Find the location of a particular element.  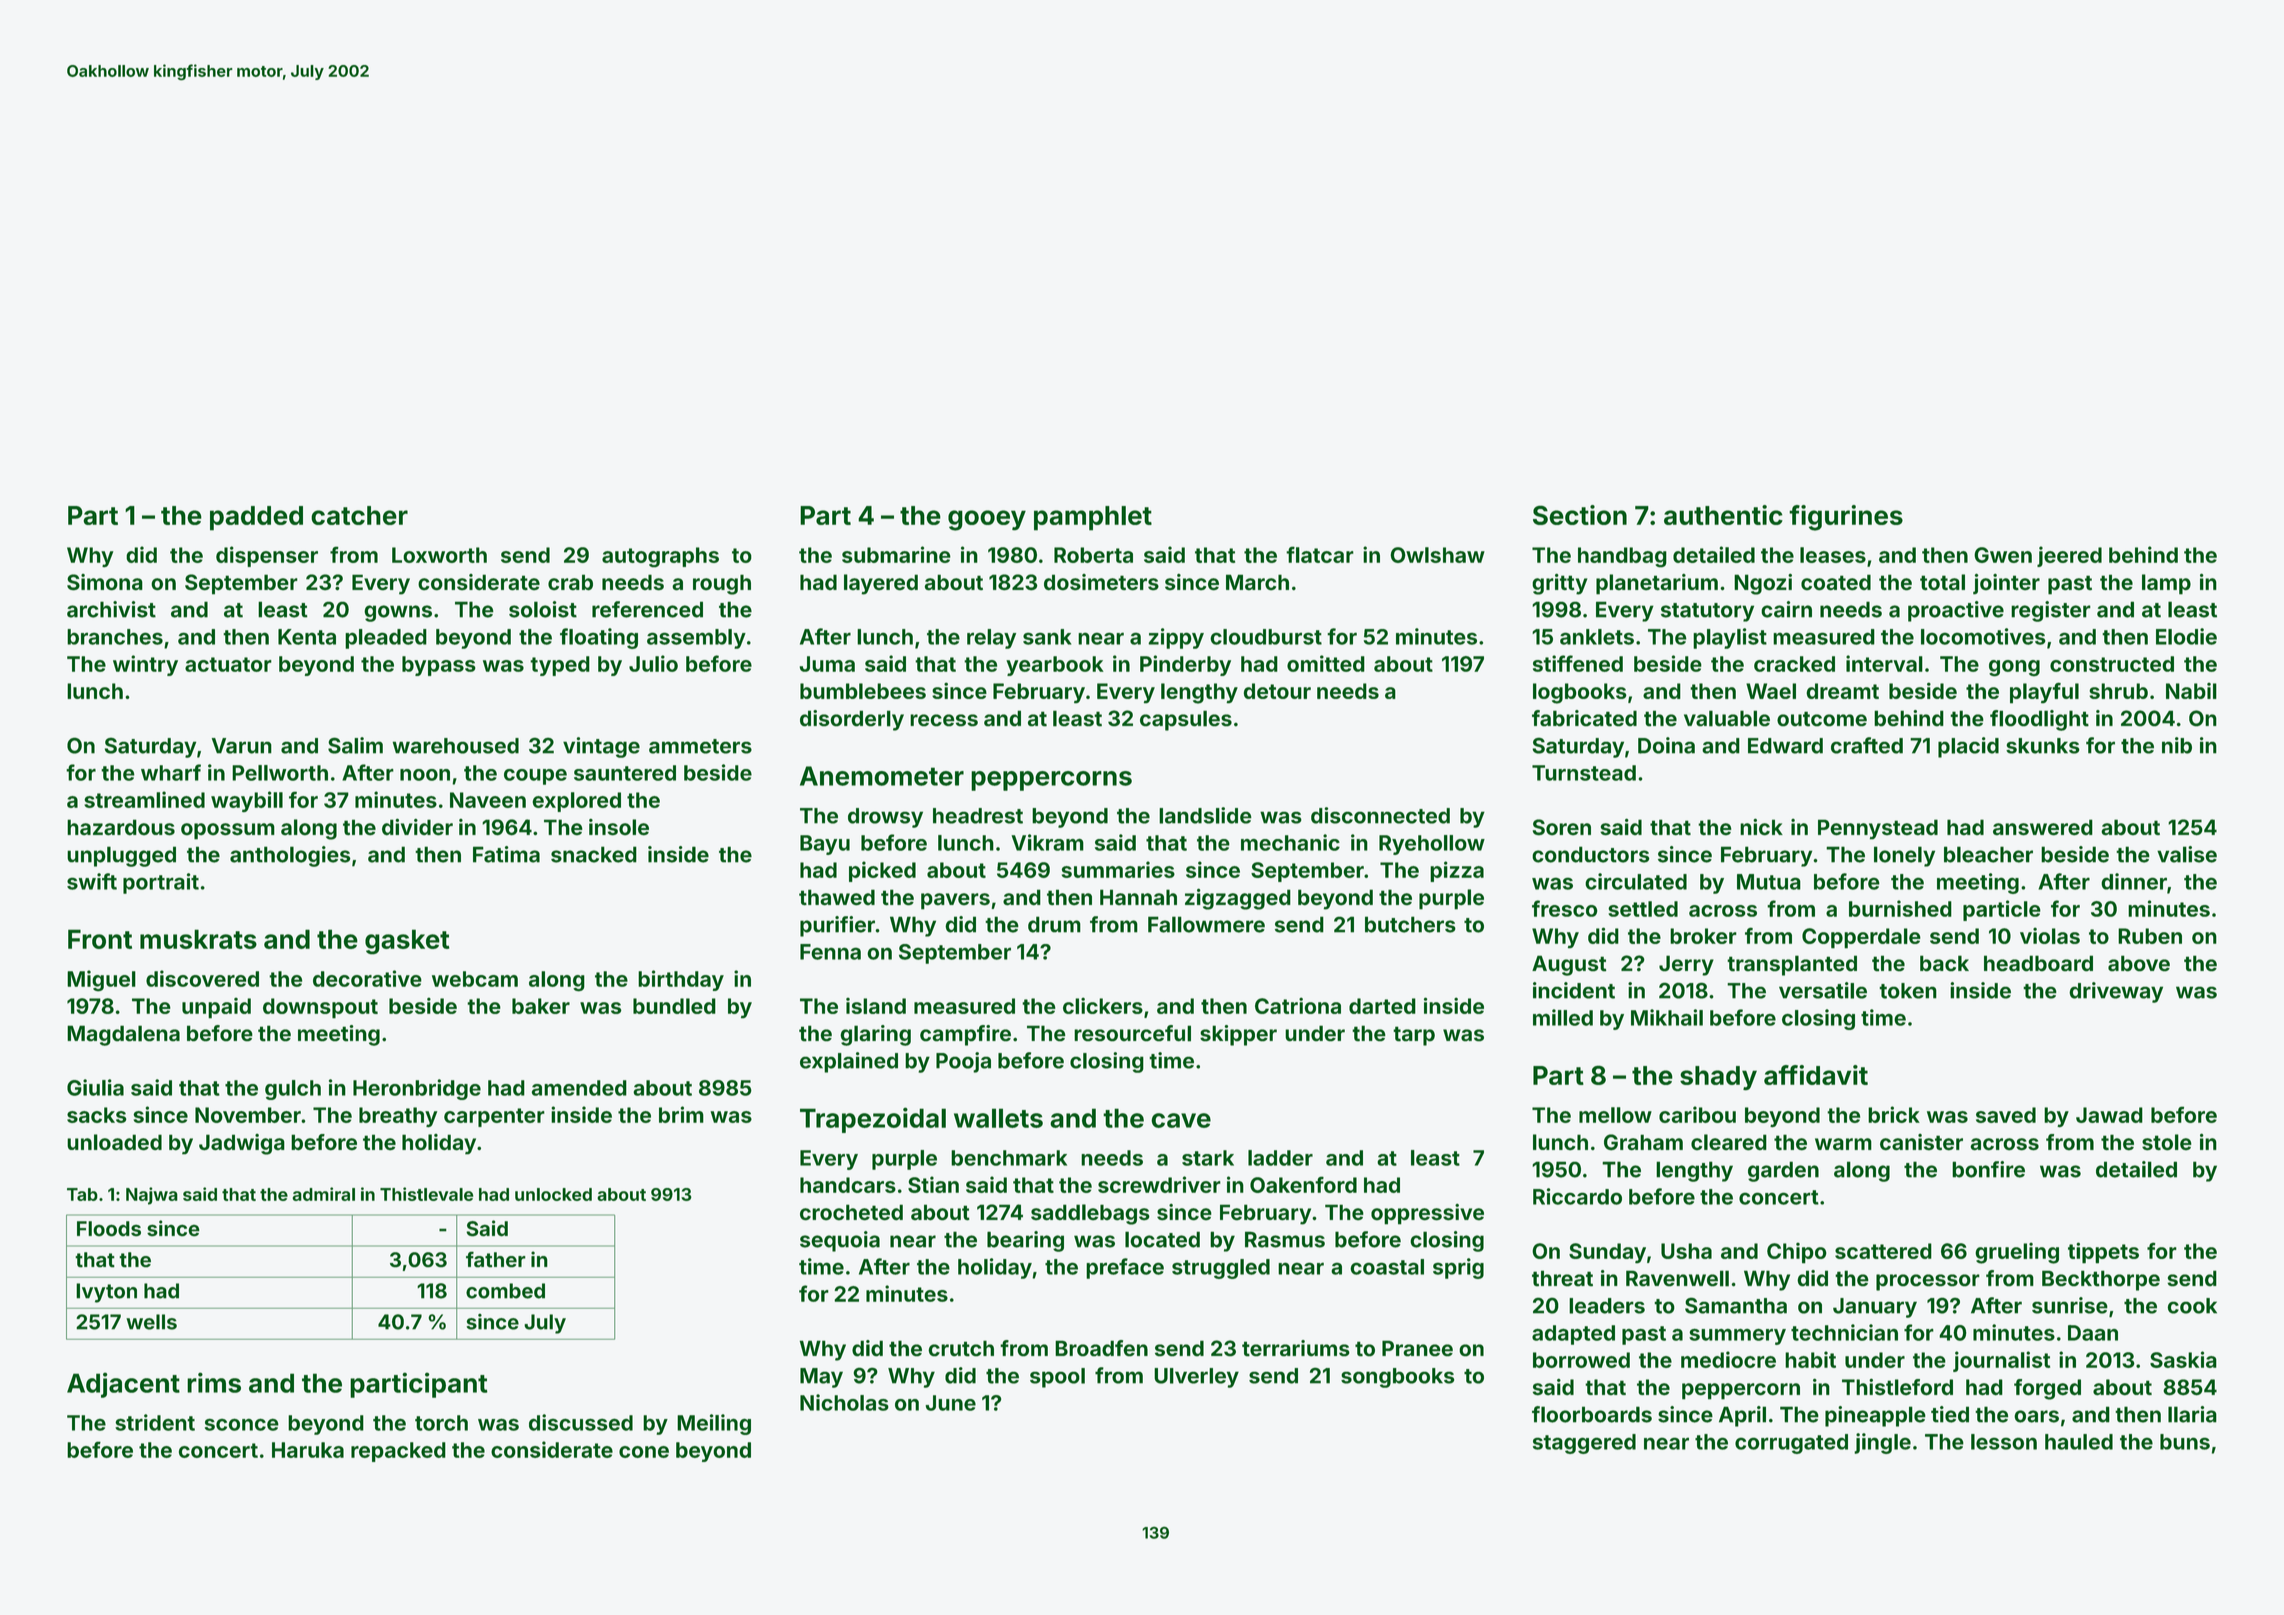

token is located at coordinates (1908, 991).
